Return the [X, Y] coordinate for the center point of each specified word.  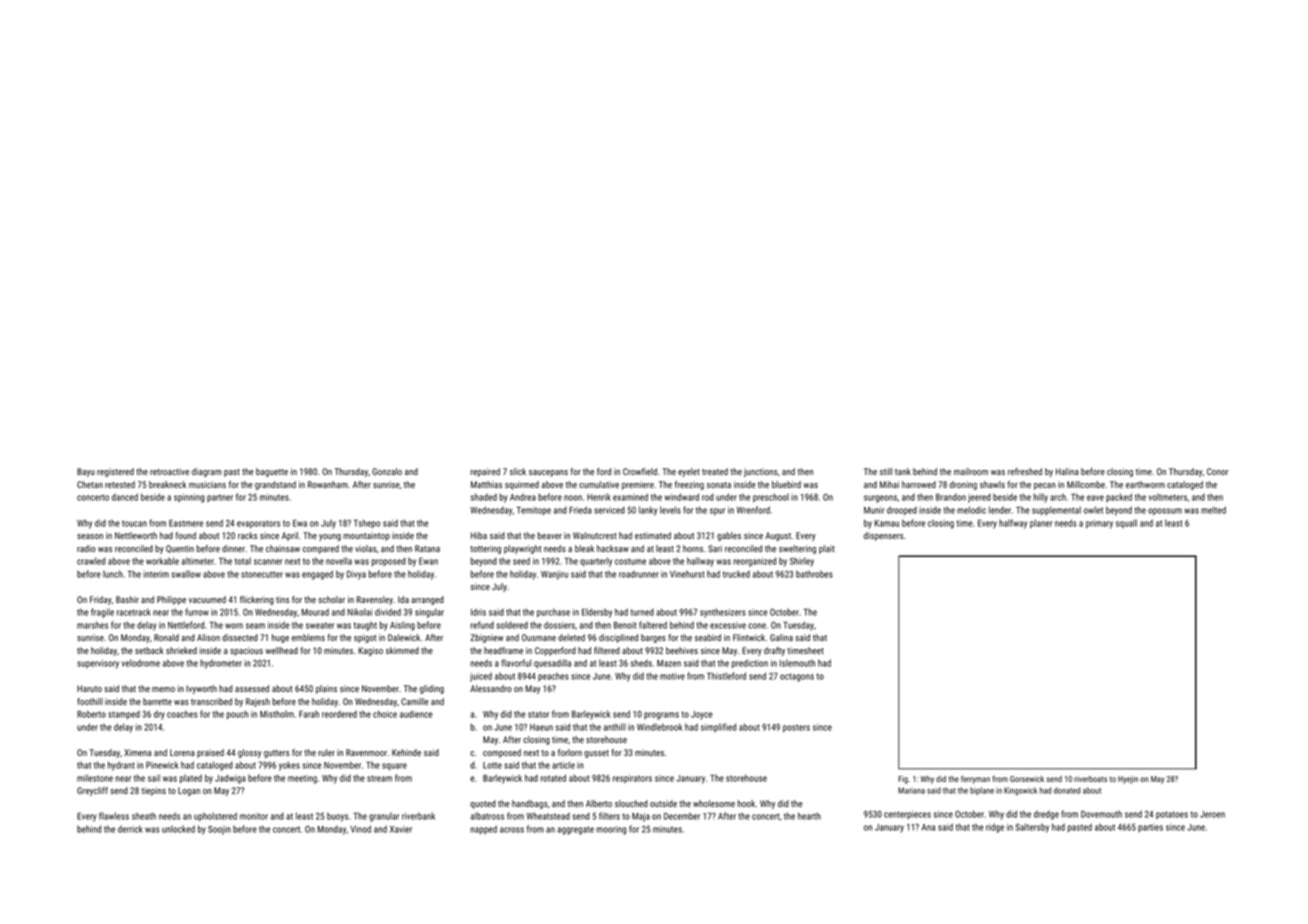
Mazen [669, 663]
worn [234, 626]
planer [1041, 524]
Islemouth [797, 663]
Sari [715, 548]
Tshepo [367, 524]
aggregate [575, 830]
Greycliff [92, 791]
